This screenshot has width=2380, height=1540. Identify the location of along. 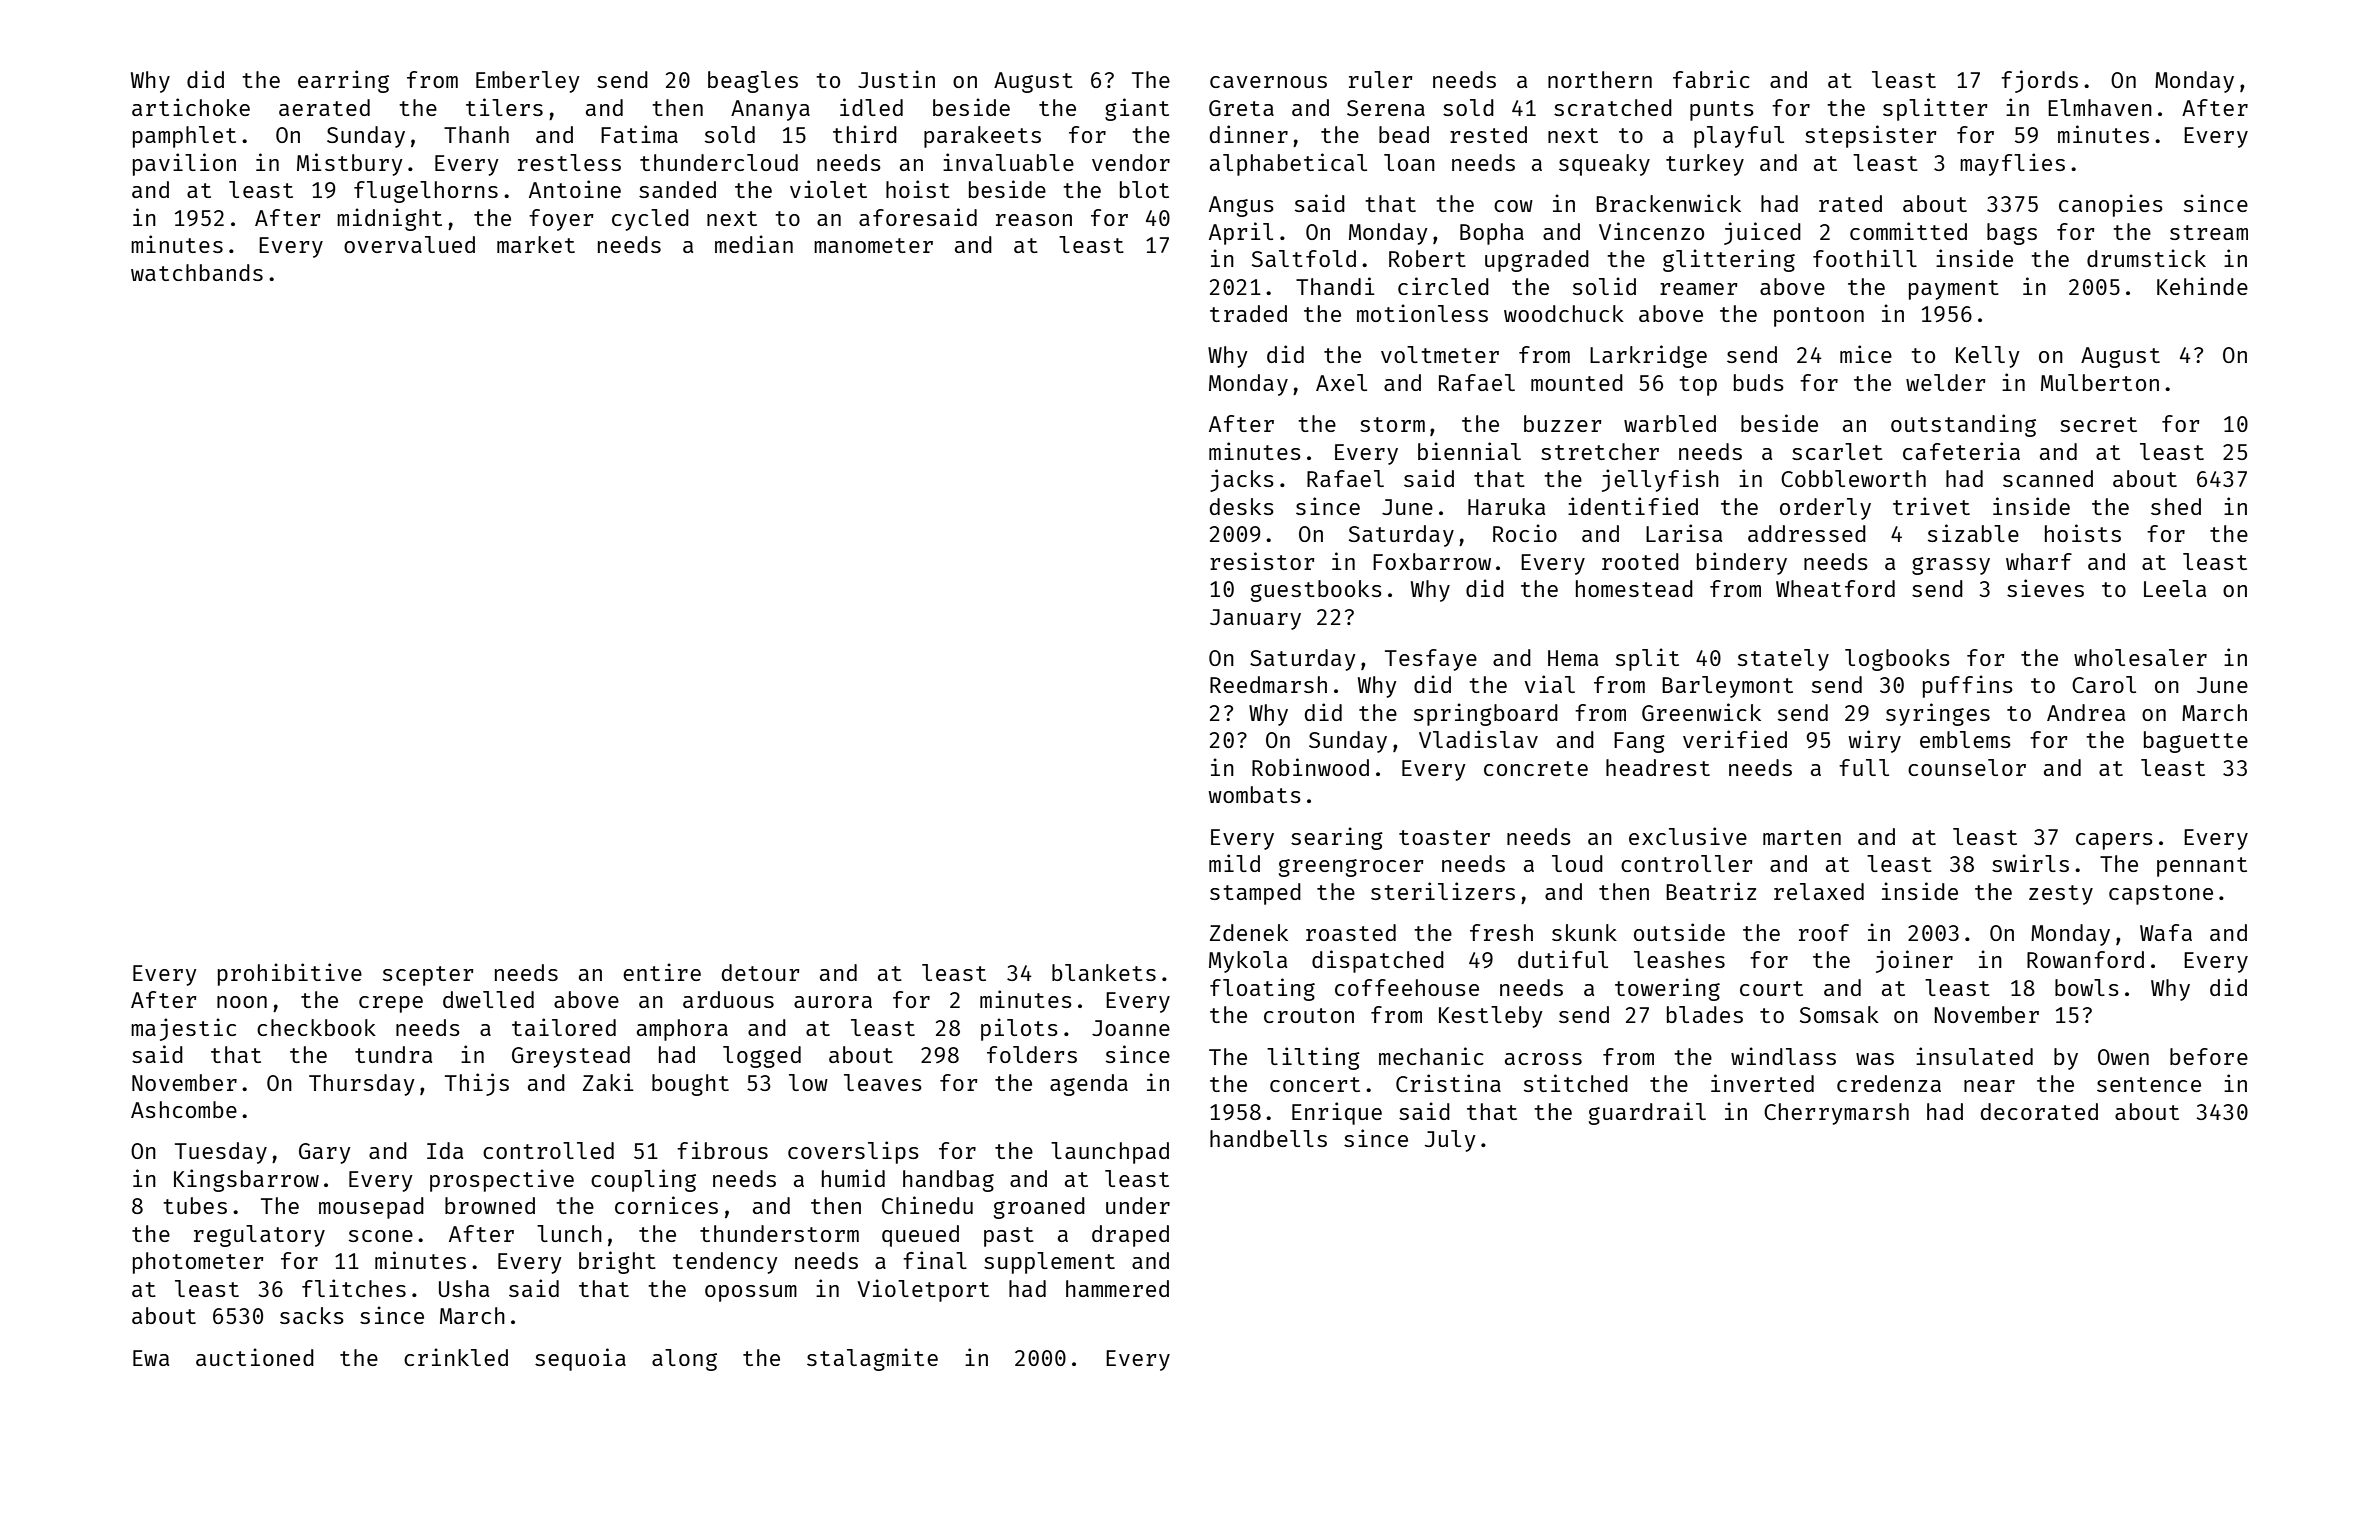
(684, 1360).
